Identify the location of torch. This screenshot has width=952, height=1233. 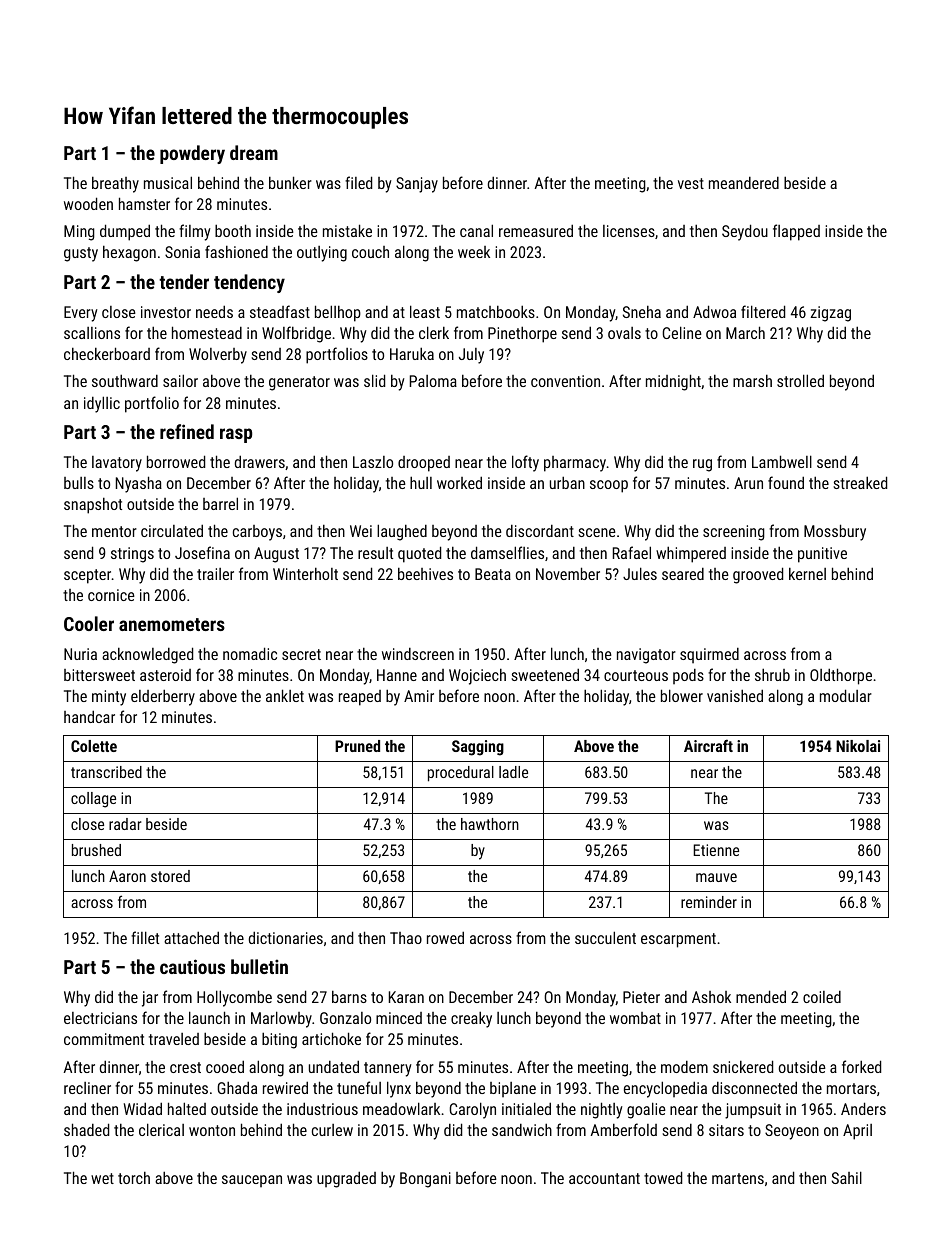
(134, 1177).
